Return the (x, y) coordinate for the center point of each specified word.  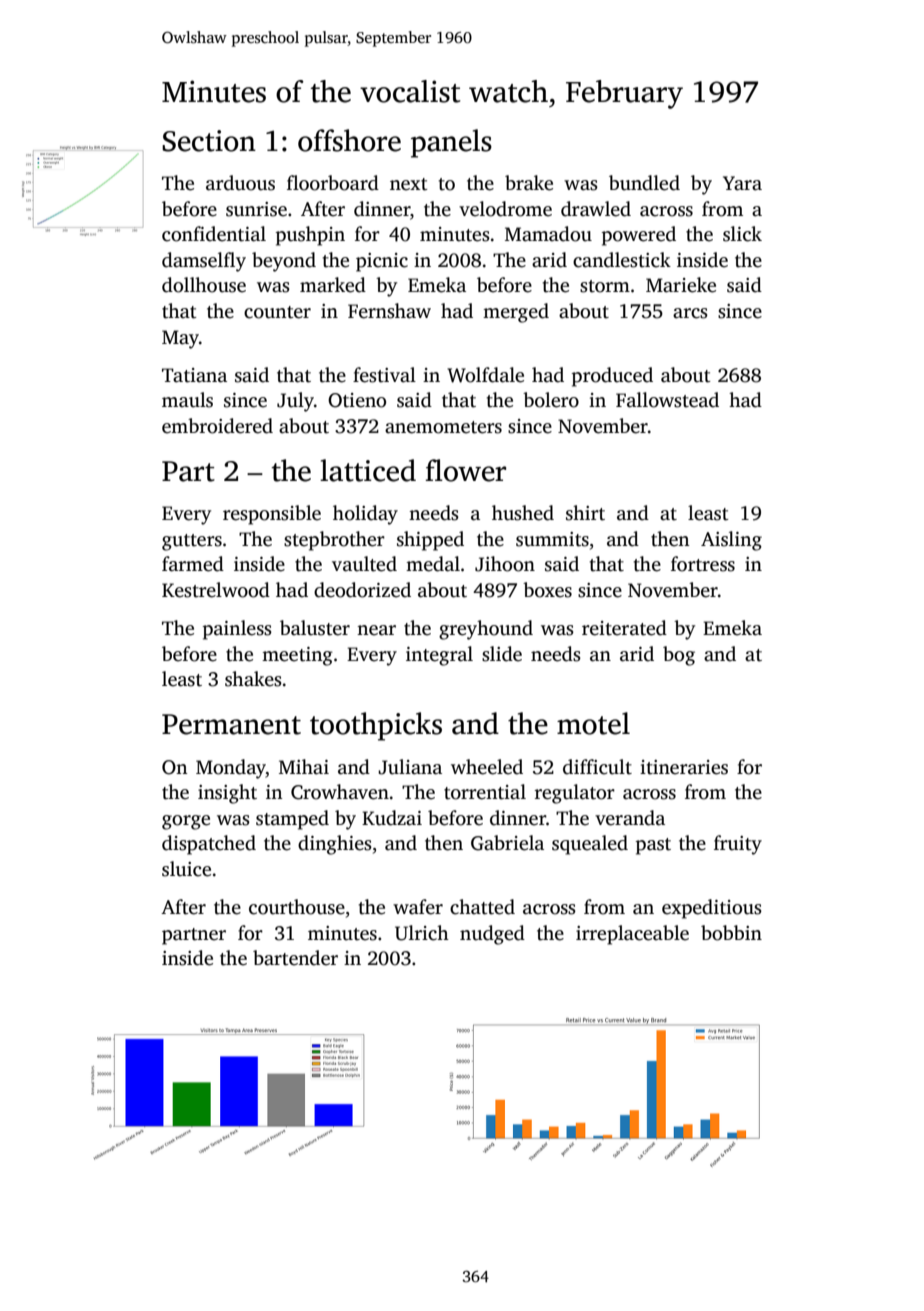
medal (433, 564)
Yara (742, 183)
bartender (295, 958)
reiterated (624, 628)
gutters (192, 542)
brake (529, 183)
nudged (492, 935)
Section (209, 141)
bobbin (731, 933)
